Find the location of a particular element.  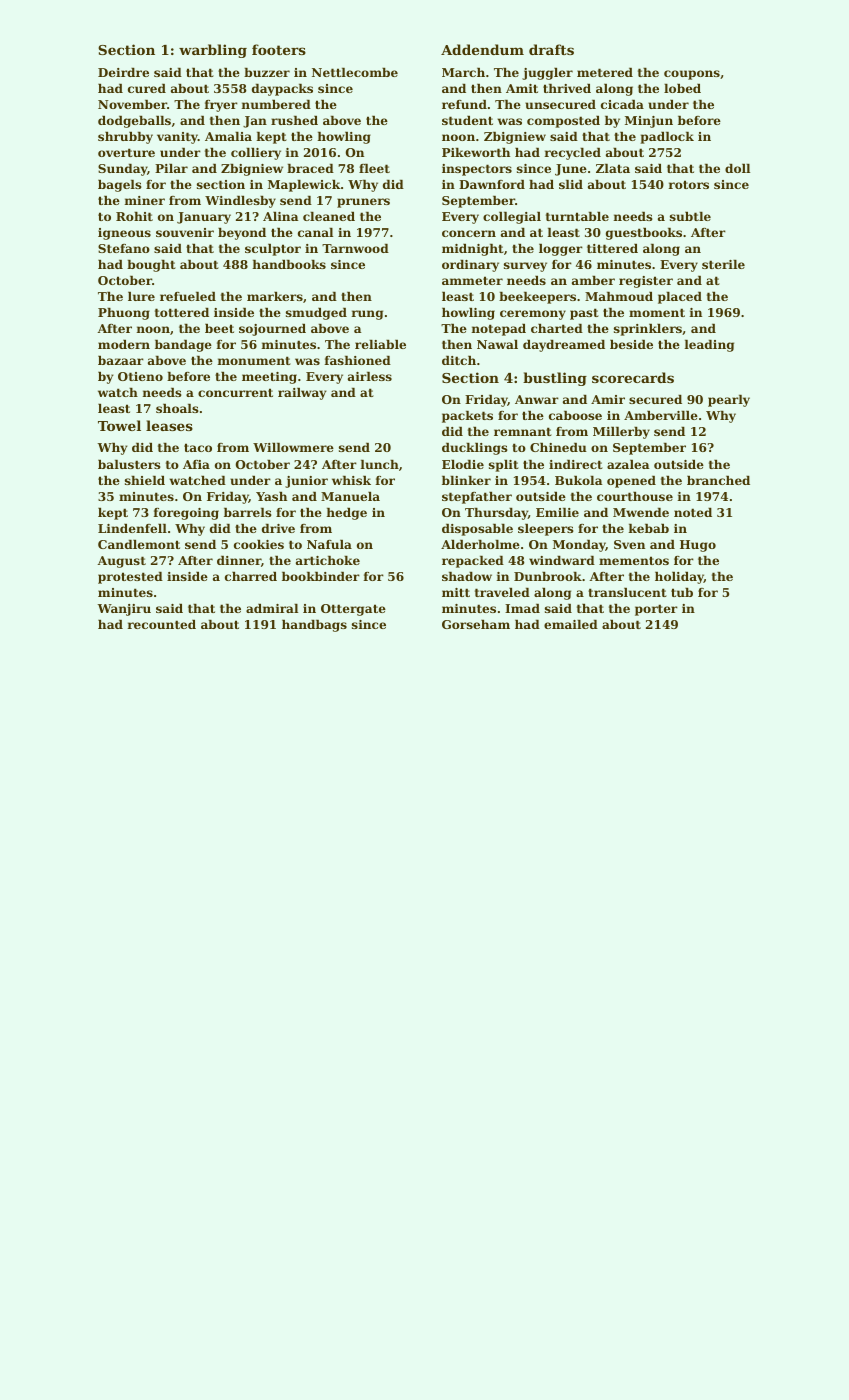

recounted is located at coordinates (162, 624).
